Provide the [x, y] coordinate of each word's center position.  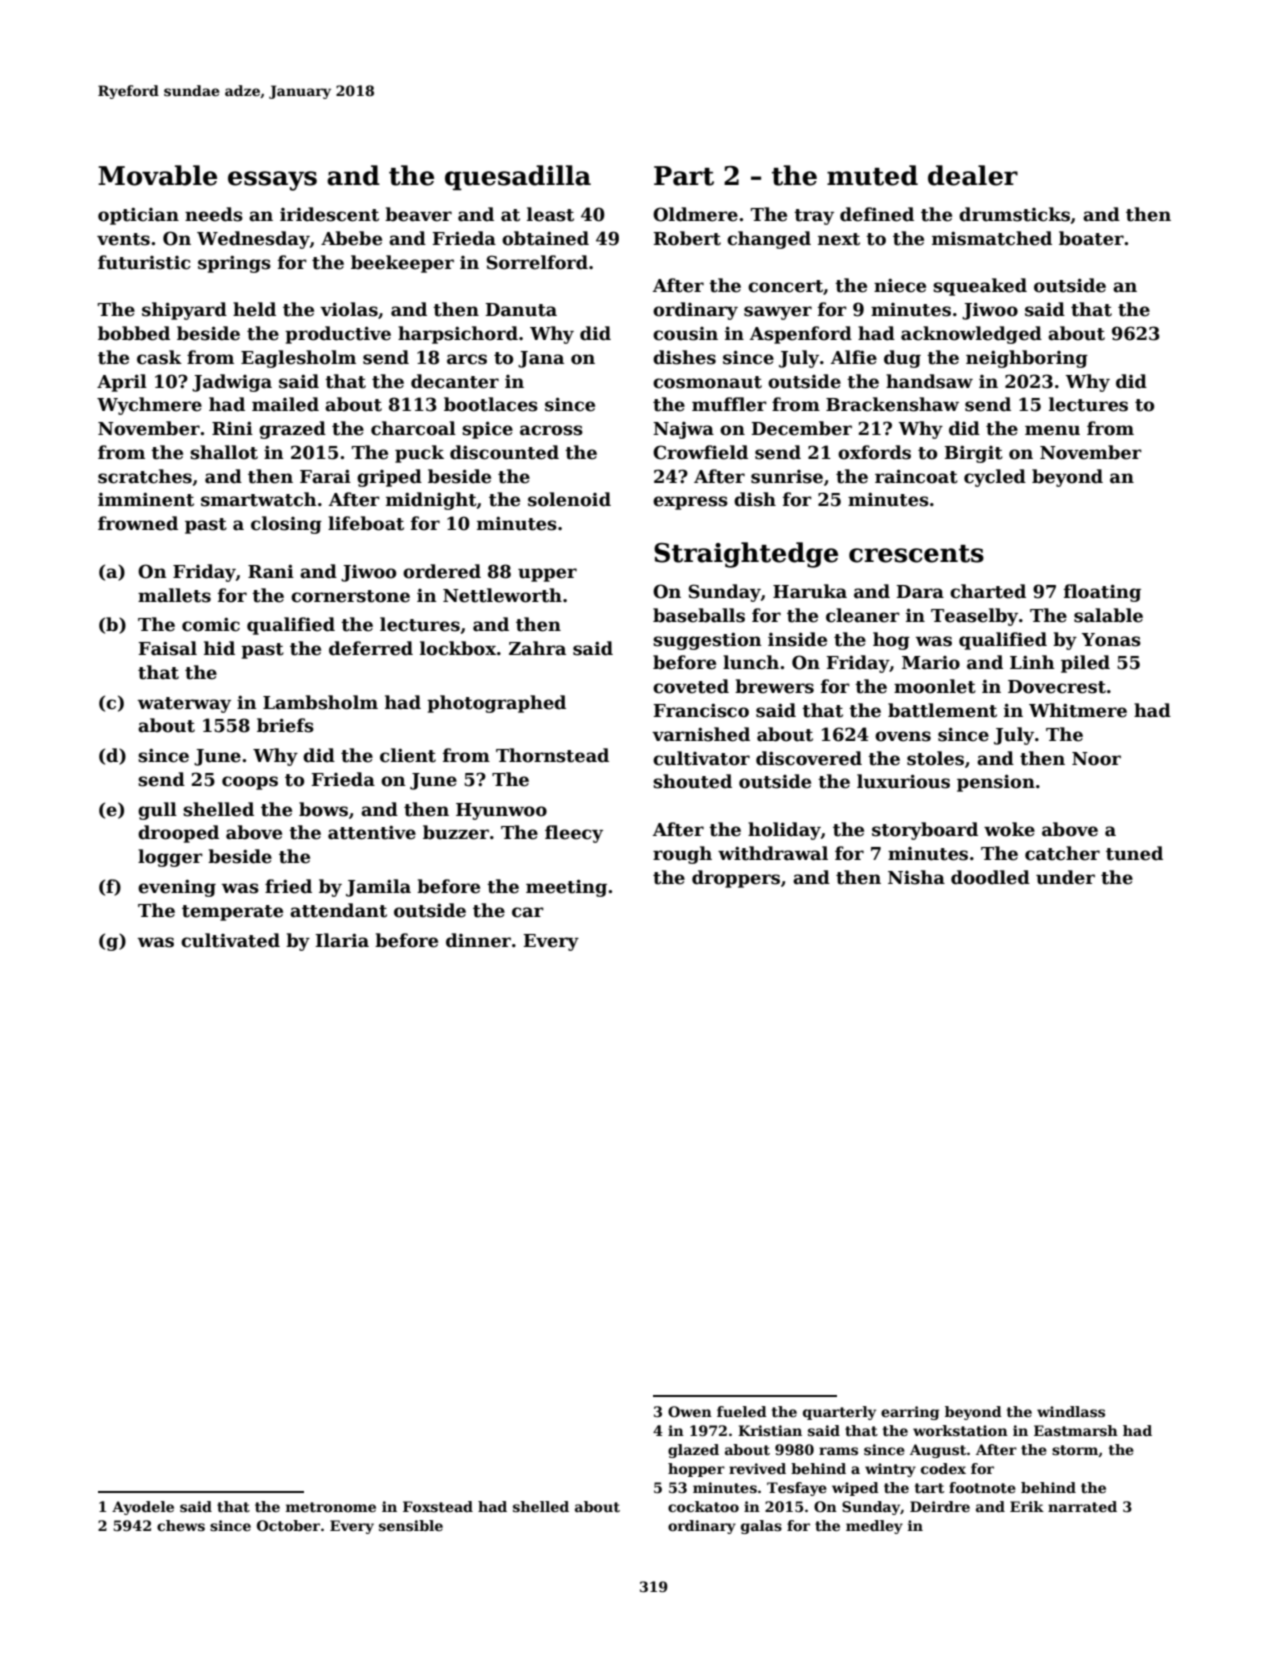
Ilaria [342, 940]
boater [1091, 238]
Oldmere [695, 214]
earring [910, 1413]
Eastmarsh [1076, 1430]
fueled [742, 1411]
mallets [174, 595]
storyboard [925, 831]
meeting [566, 888]
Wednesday [253, 240]
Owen [690, 1411]
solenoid [569, 499]
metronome [331, 1507]
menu [1052, 430]
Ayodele [143, 1508]
